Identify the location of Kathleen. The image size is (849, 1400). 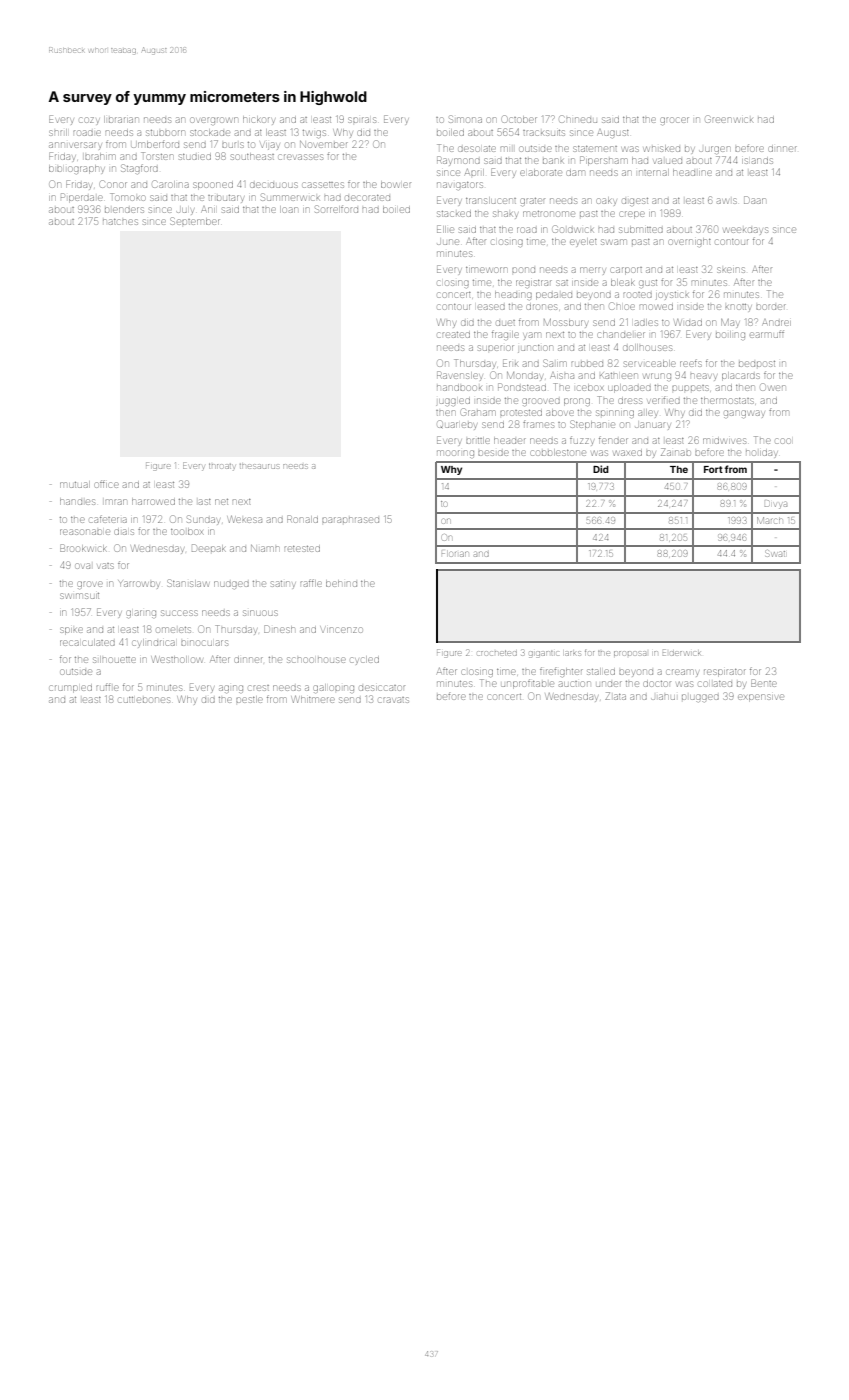
(618, 375).
